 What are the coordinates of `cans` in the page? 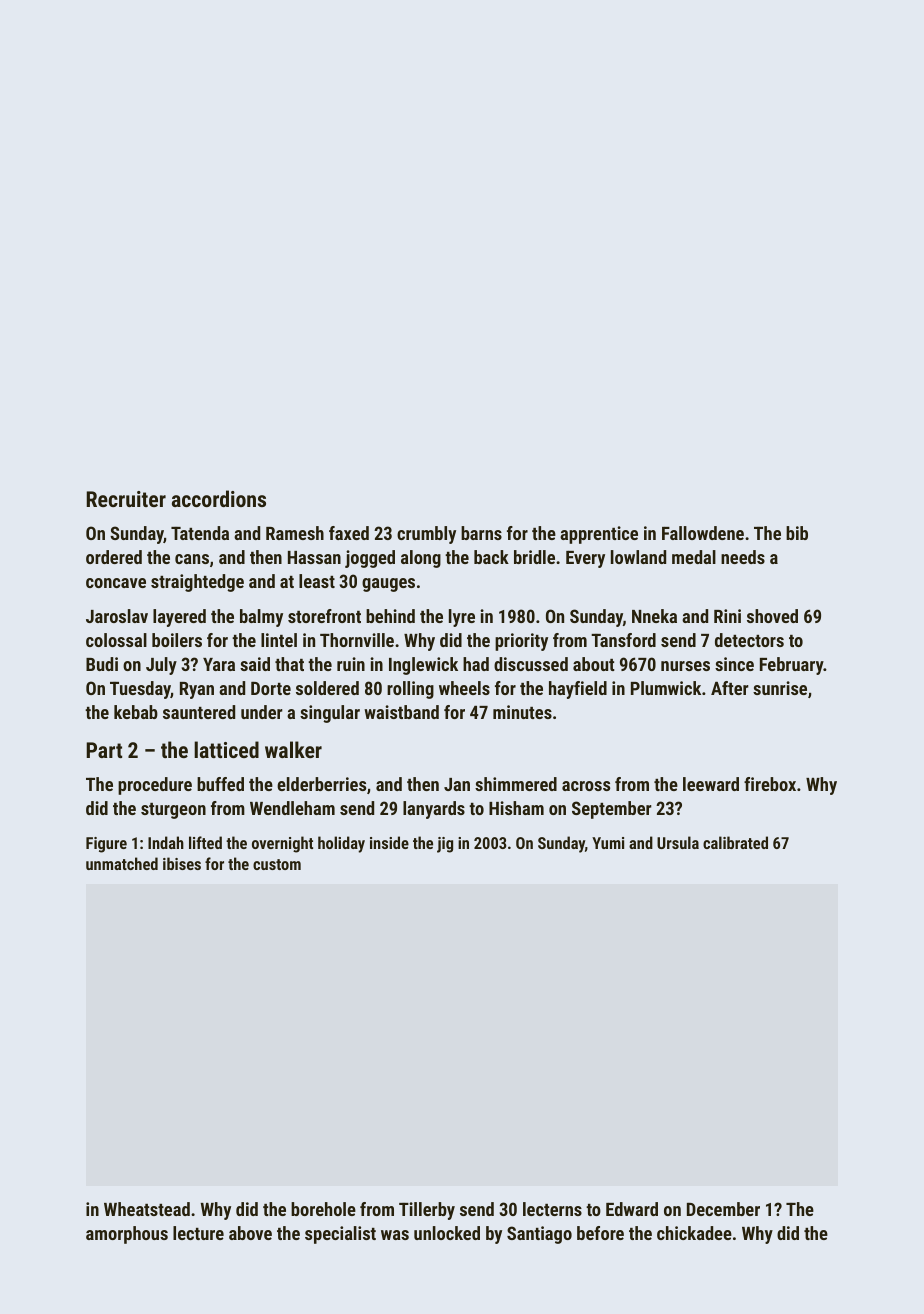 It's located at (192, 559).
